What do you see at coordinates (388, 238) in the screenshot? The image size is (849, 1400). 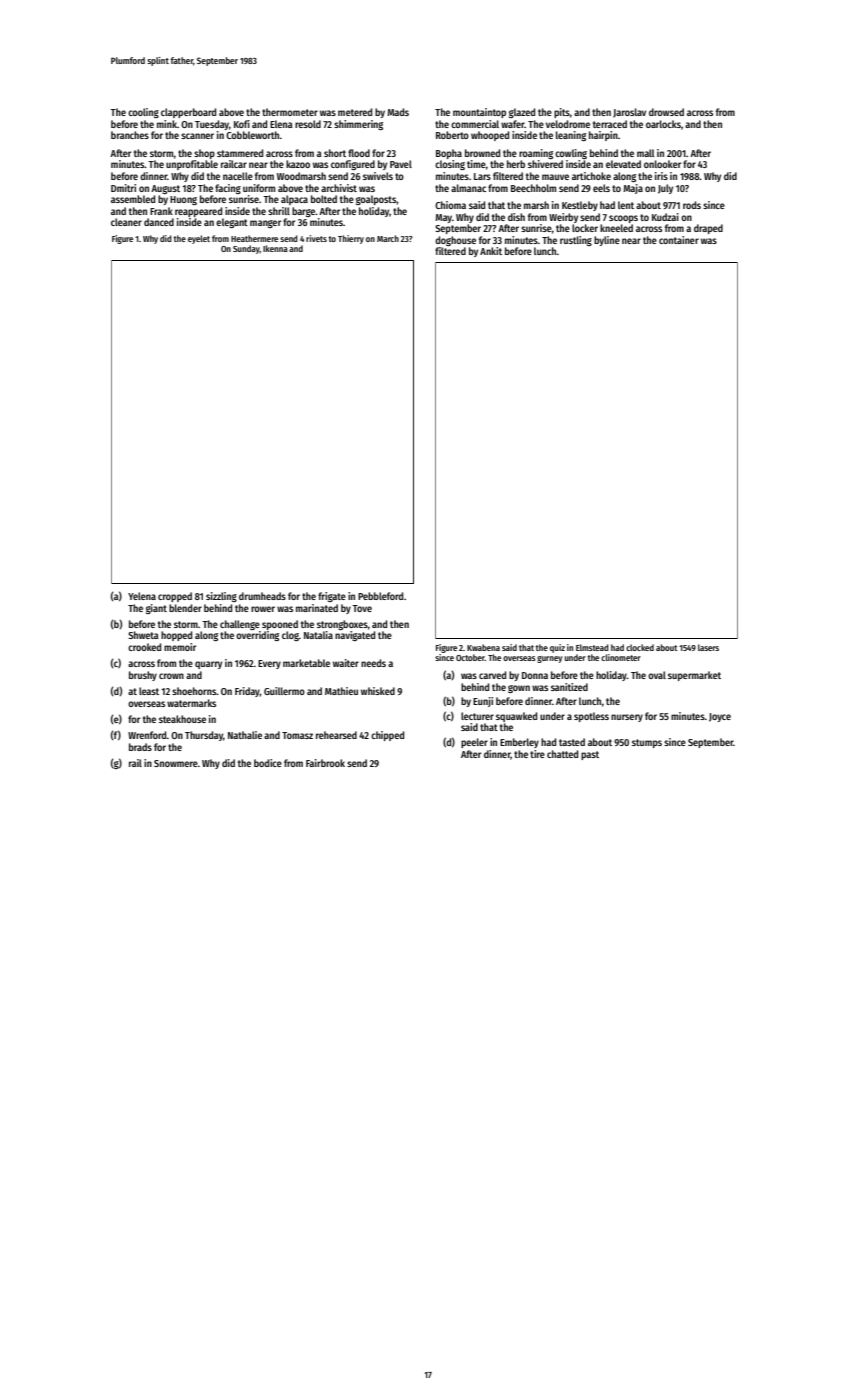 I see `March` at bounding box center [388, 238].
